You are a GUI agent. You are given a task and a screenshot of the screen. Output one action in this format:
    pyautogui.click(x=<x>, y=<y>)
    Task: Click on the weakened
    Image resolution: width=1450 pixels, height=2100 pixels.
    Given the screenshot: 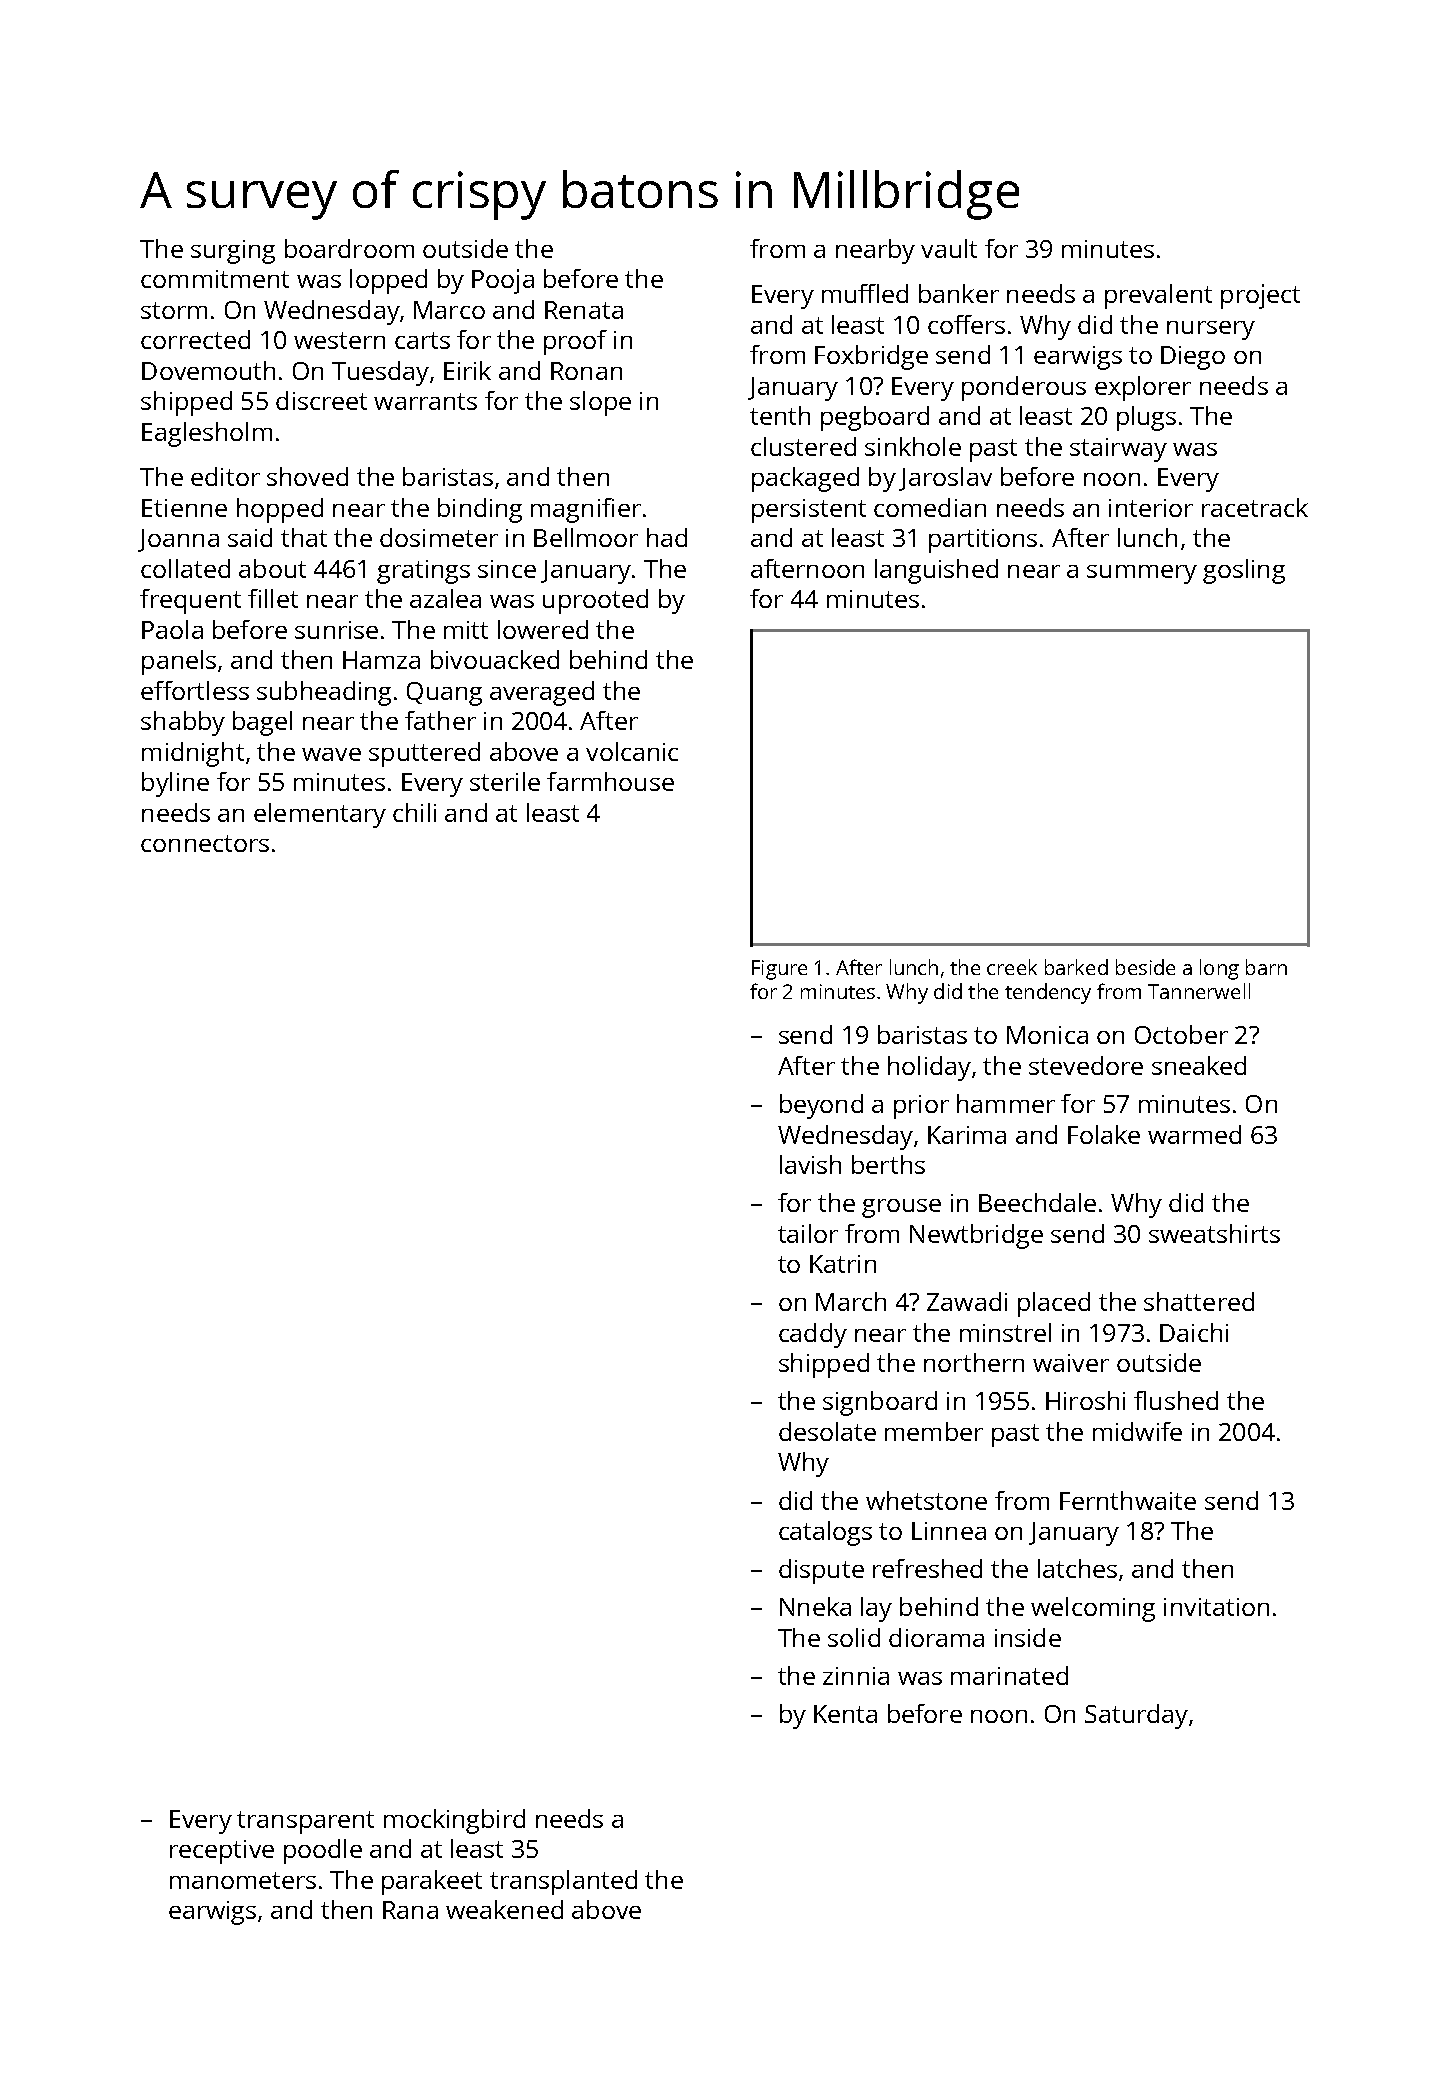 What is the action you would take?
    pyautogui.click(x=504, y=1909)
